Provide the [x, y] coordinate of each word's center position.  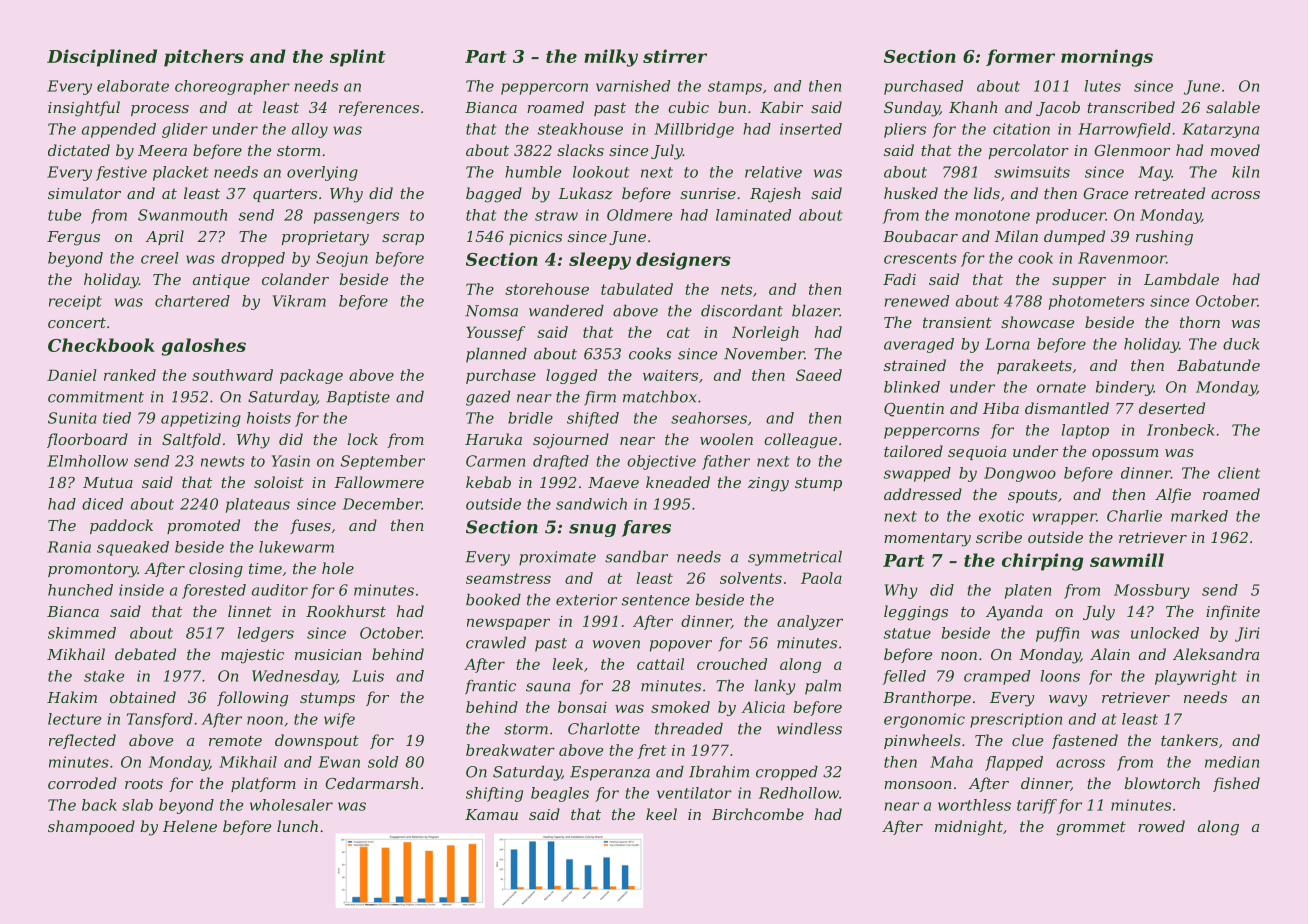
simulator [84, 193]
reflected [82, 741]
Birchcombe [758, 814]
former [1020, 57]
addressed [923, 494]
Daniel [72, 375]
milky [611, 58]
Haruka [493, 439]
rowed [1161, 826]
